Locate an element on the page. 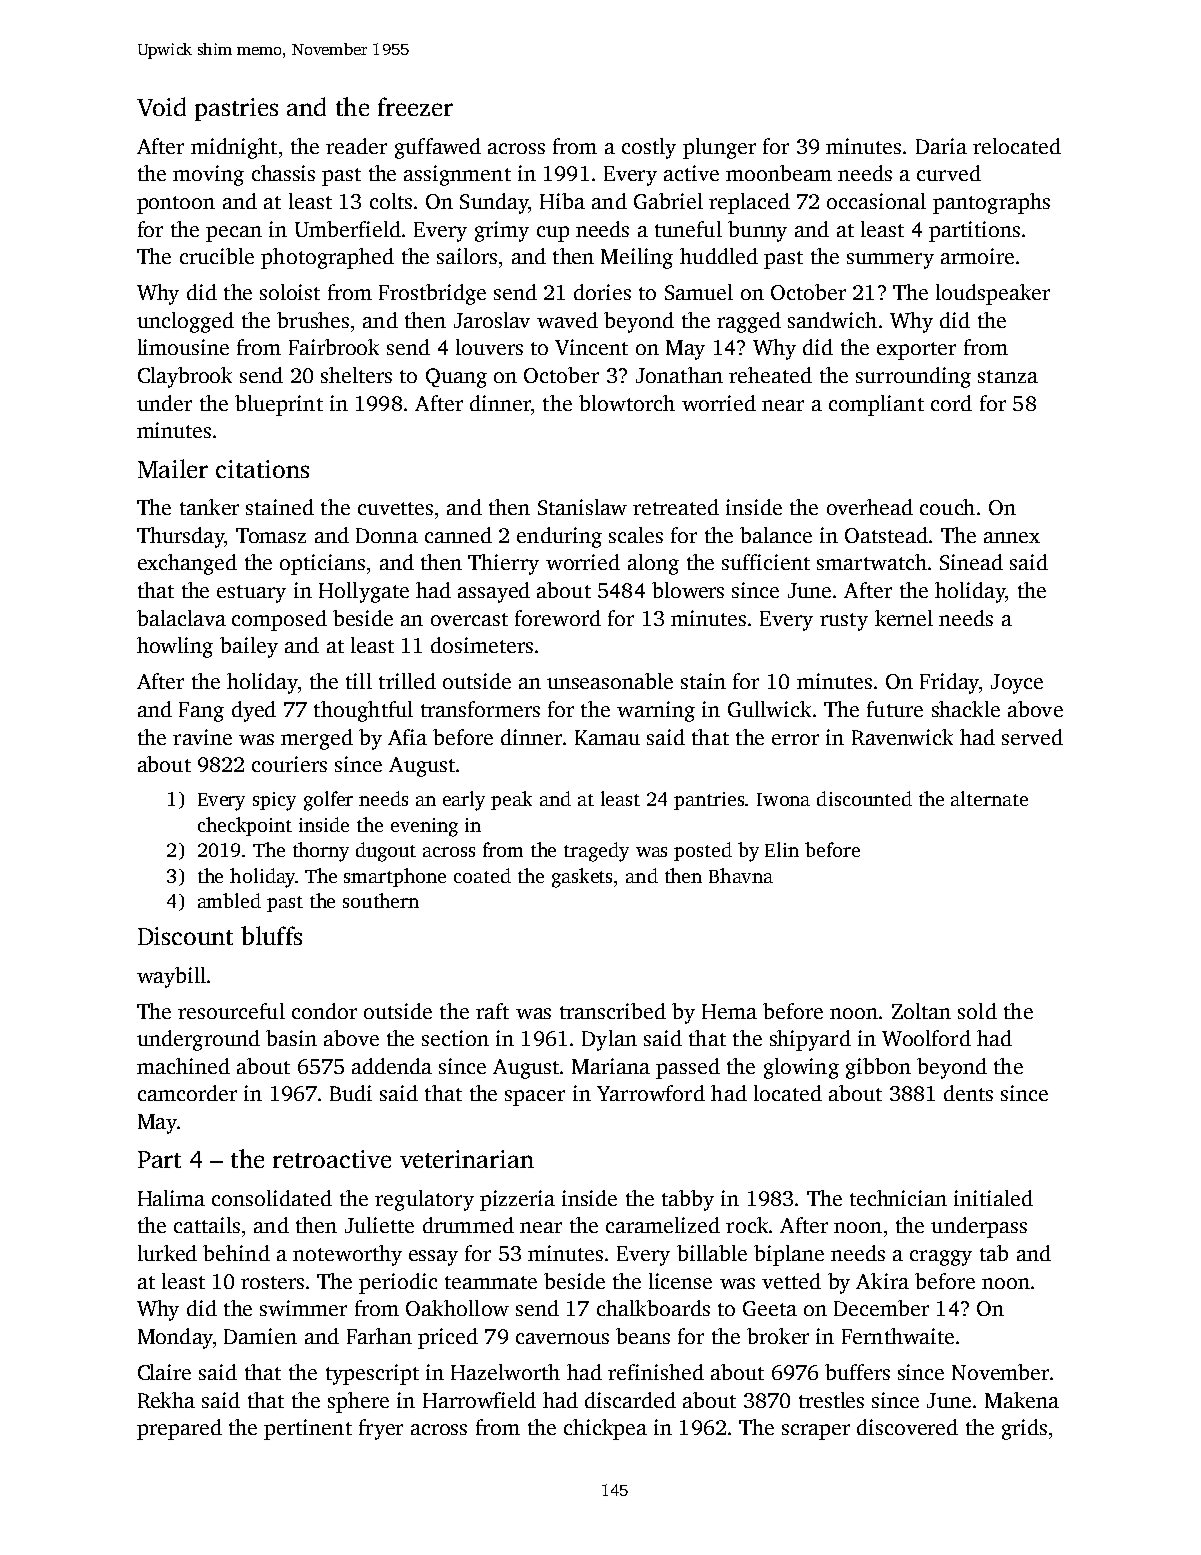 This document has width=1201, height=1555. Kamau is located at coordinates (607, 737).
